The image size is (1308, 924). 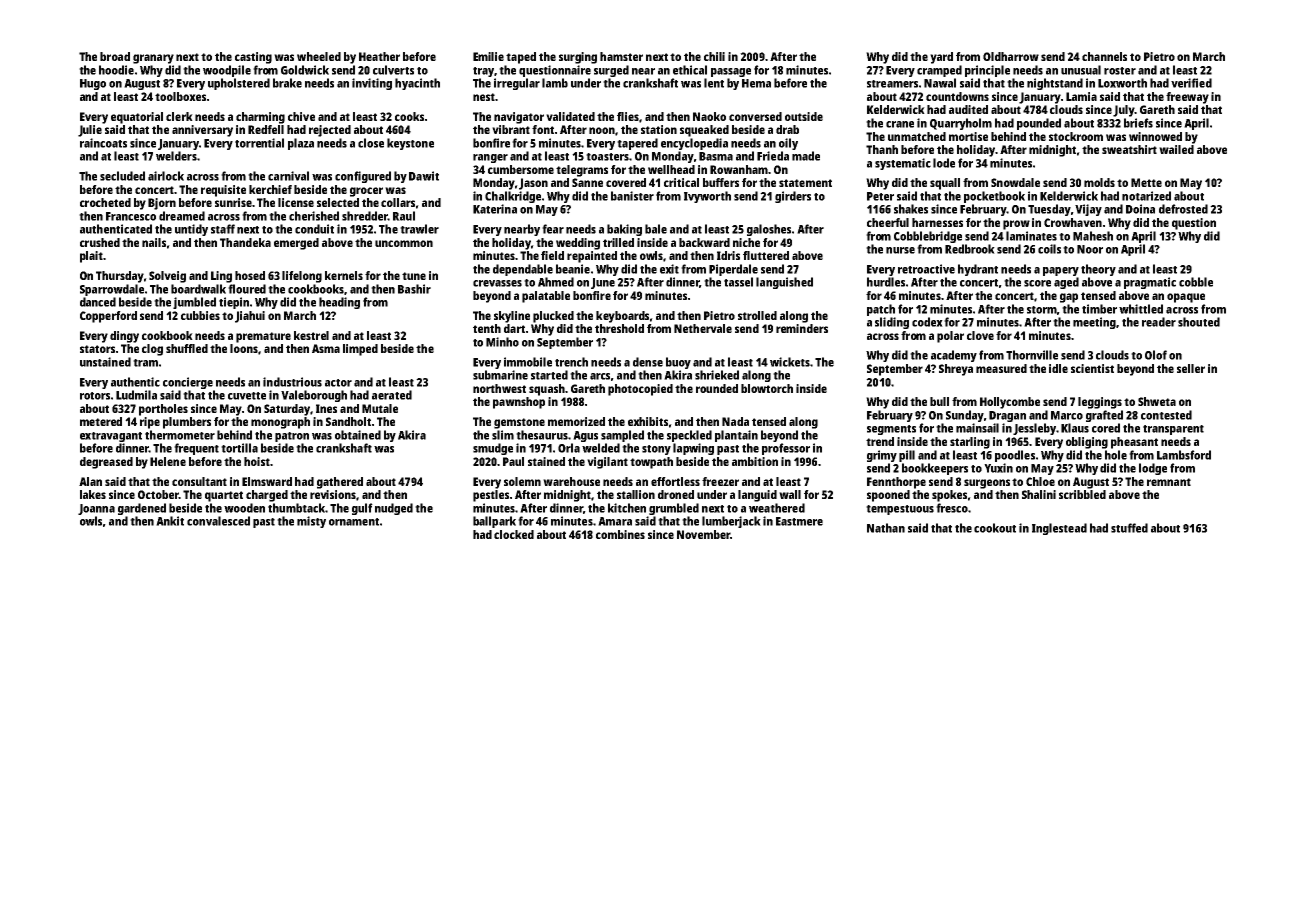 What do you see at coordinates (622, 436) in the screenshot?
I see `sampled` at bounding box center [622, 436].
